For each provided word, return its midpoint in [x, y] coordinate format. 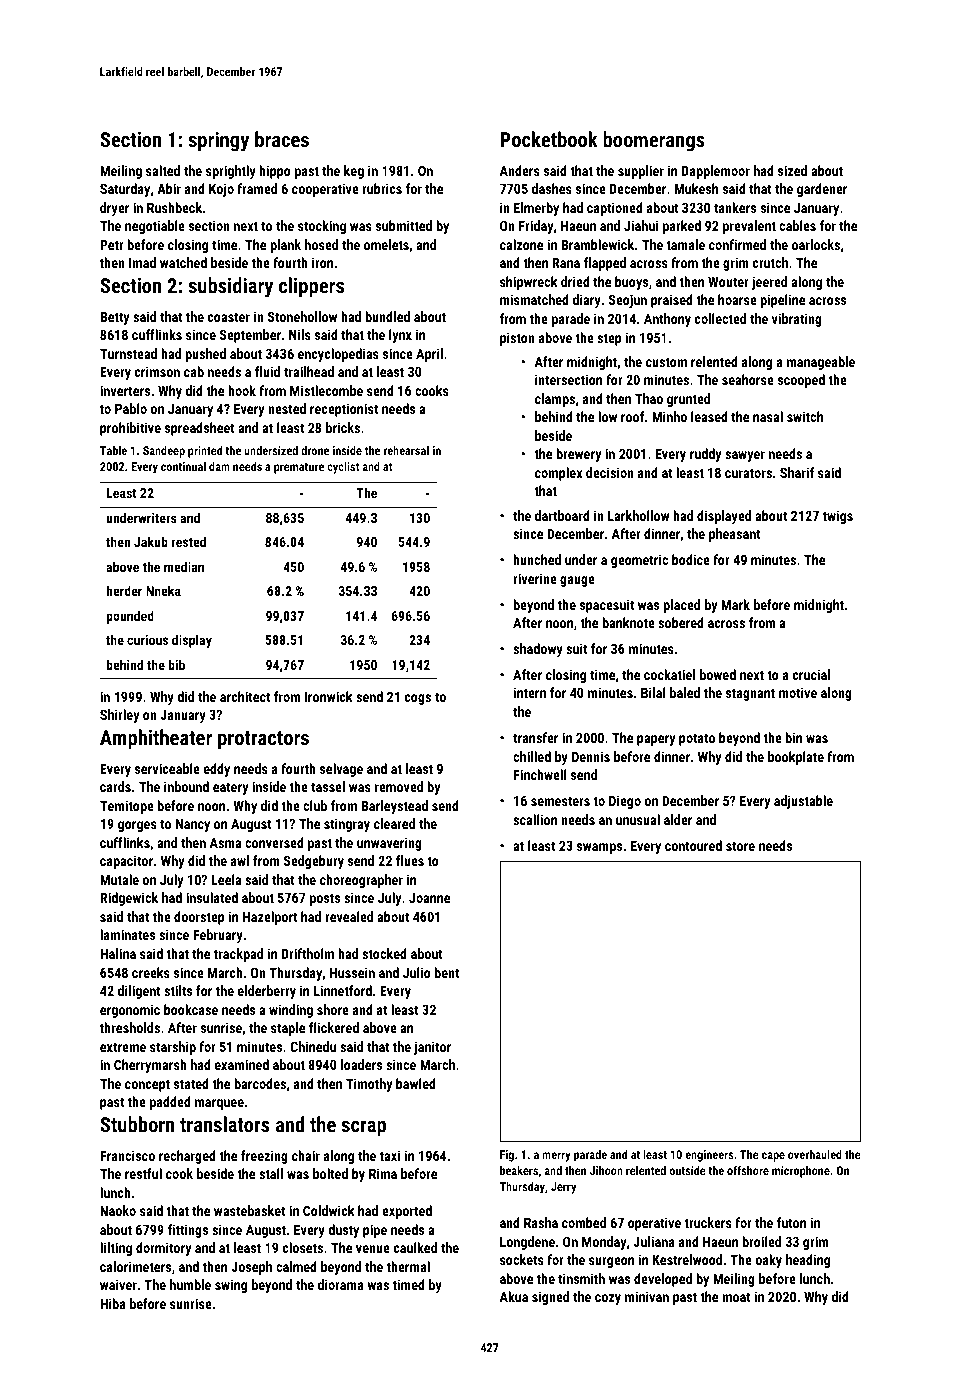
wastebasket [250, 1210]
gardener [822, 190]
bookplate [796, 758]
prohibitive [130, 429]
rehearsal [406, 450]
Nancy [193, 825]
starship [173, 1048]
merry [556, 1157]
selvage [341, 770]
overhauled [815, 1154]
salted [163, 170]
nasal [768, 416]
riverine [535, 578]
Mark [735, 604]
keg [354, 172]
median [184, 566]
